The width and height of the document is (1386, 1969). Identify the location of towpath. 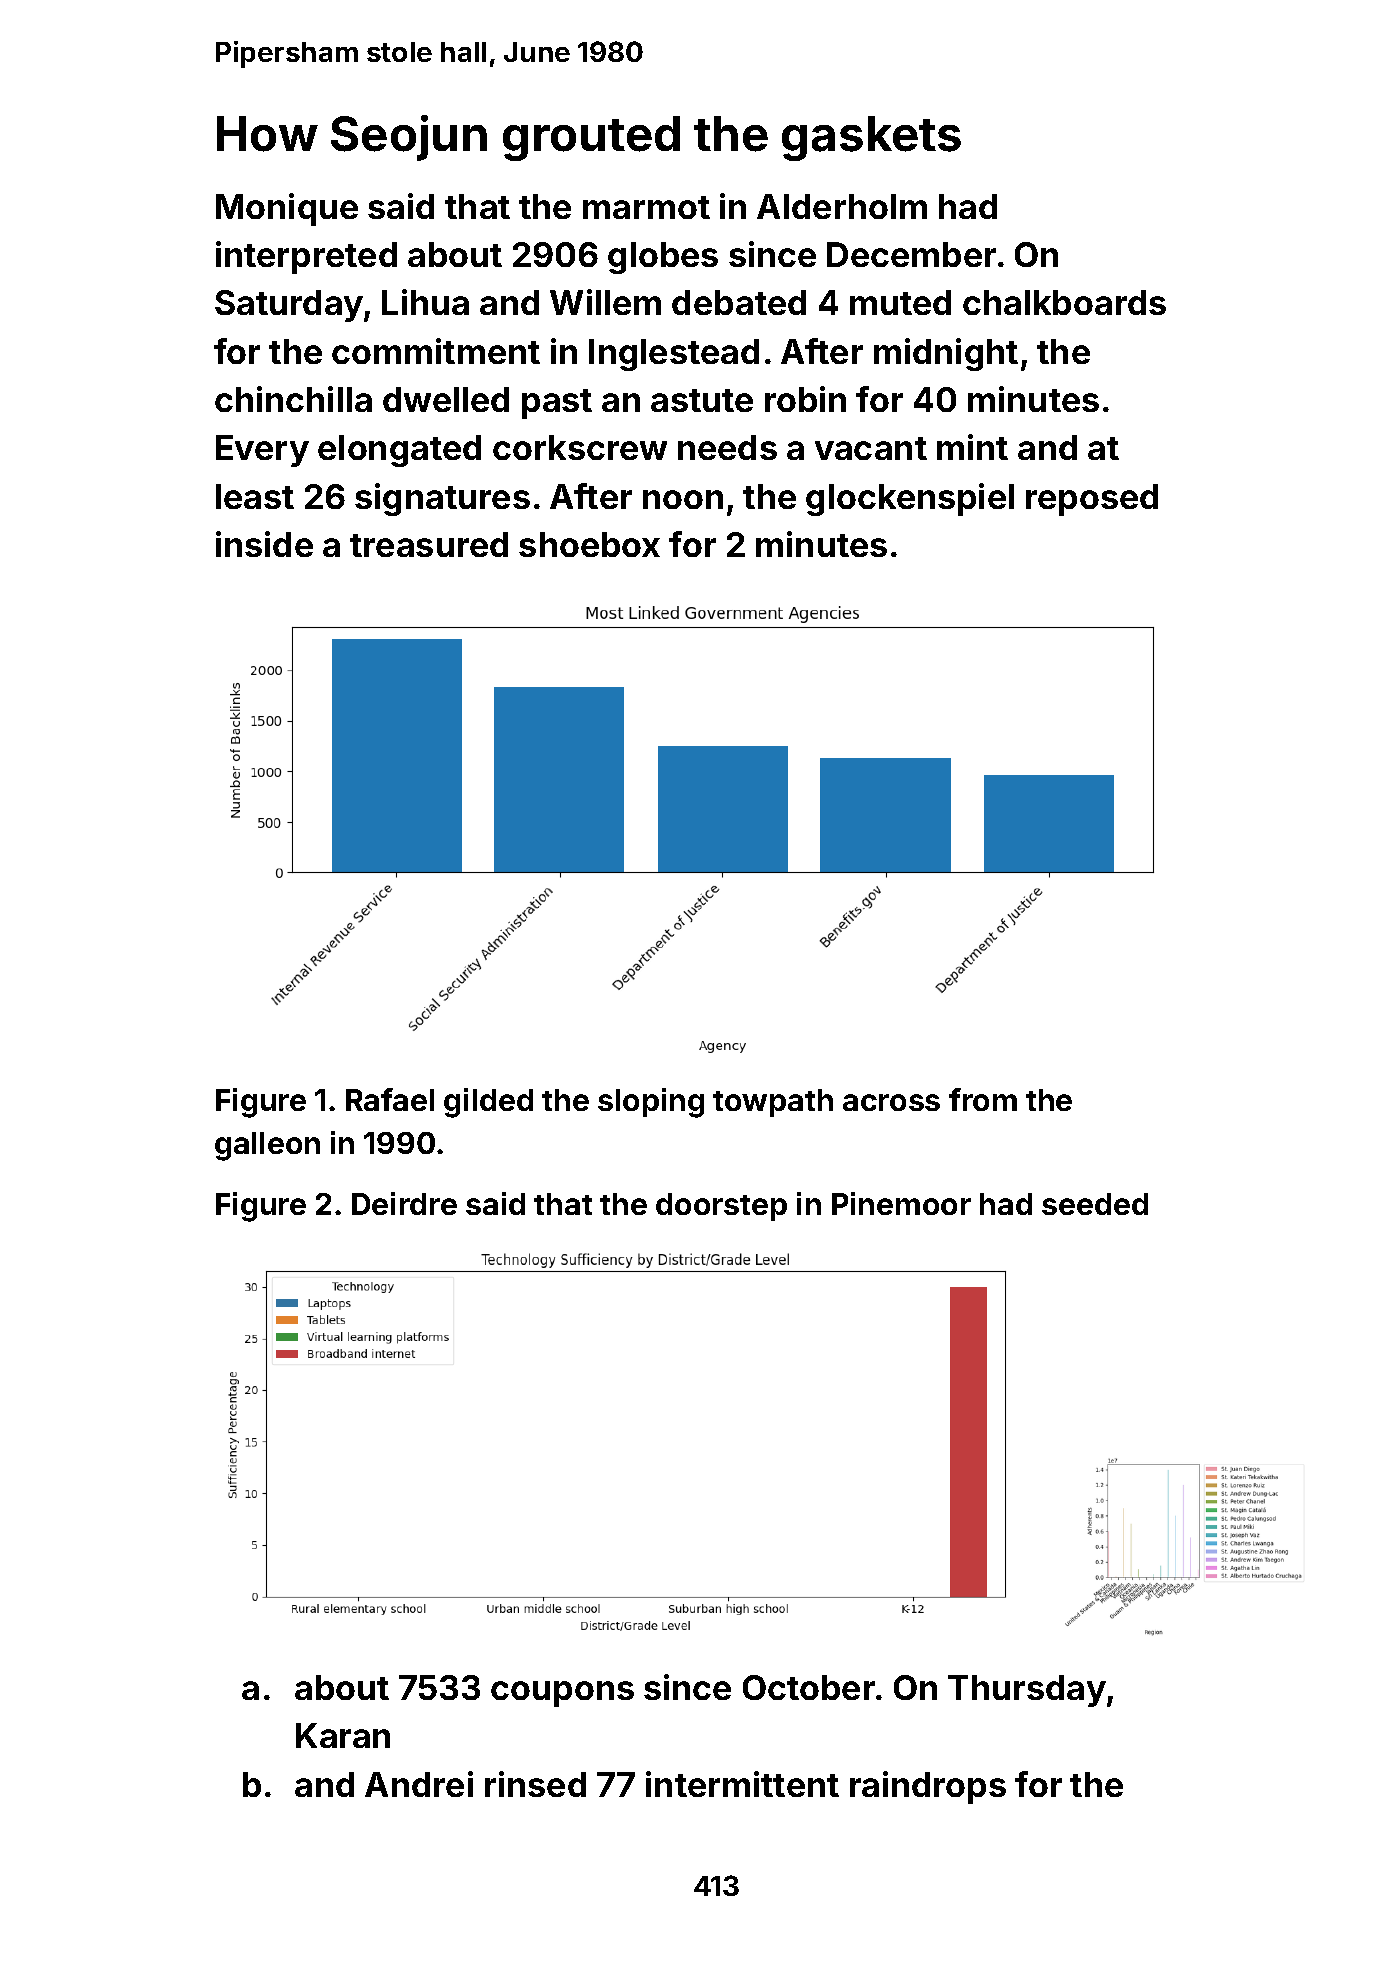
(773, 1103).
